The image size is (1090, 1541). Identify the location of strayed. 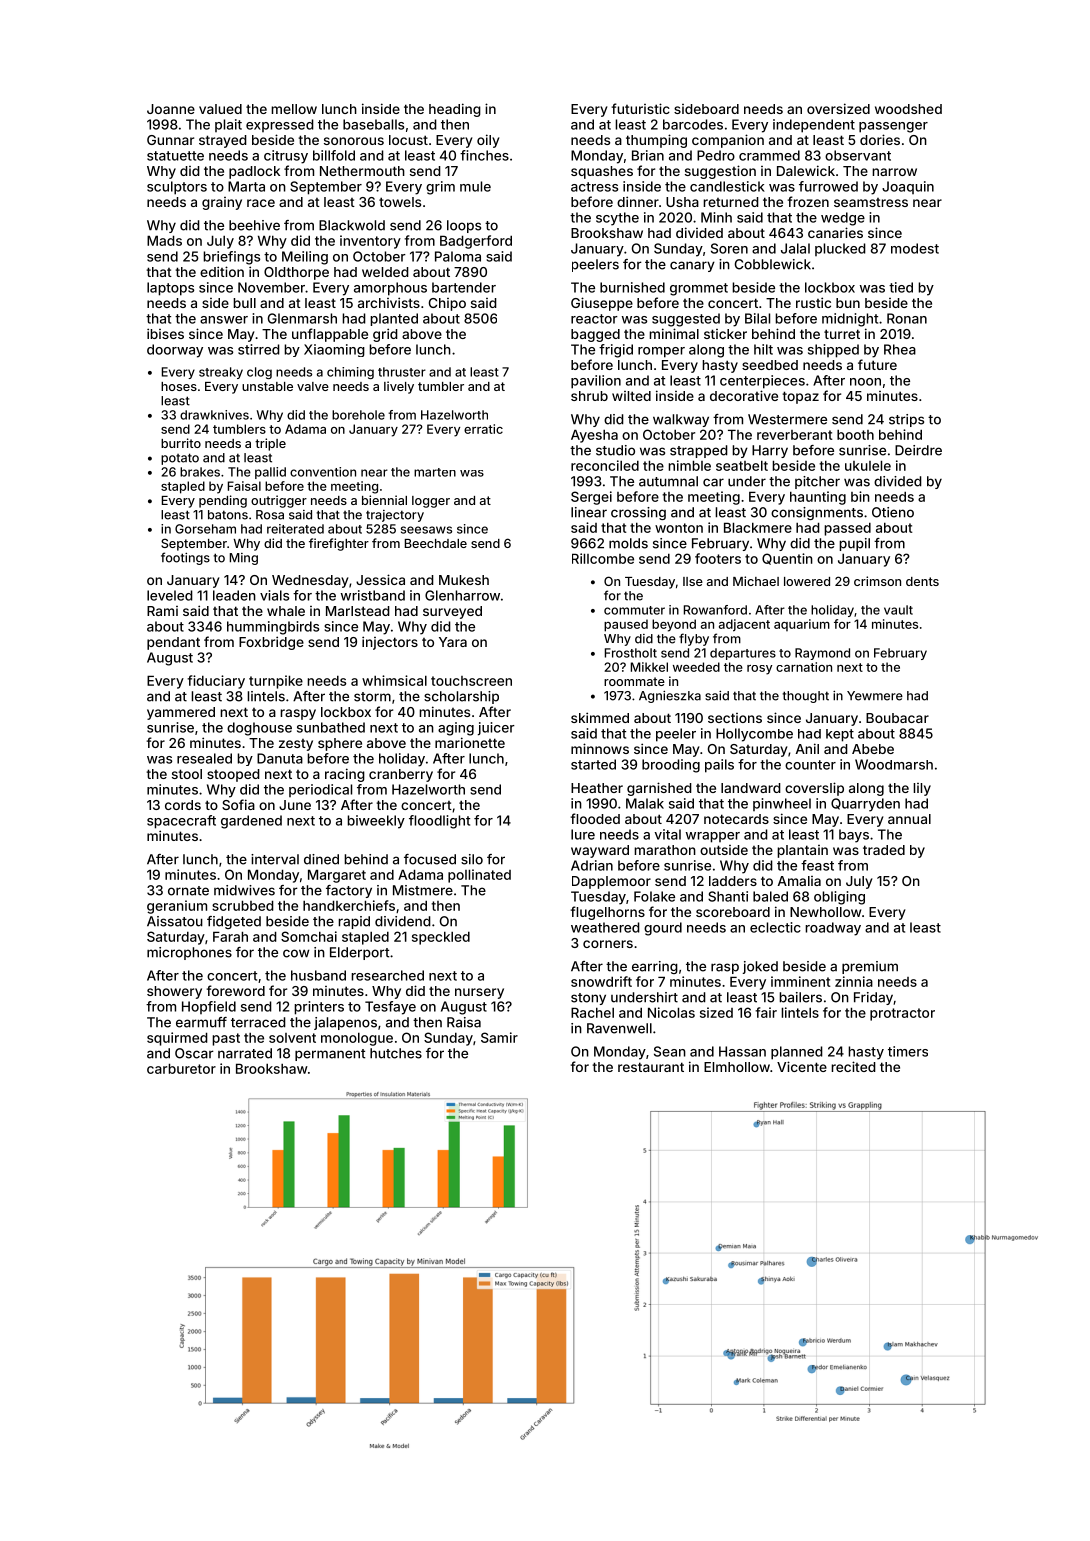
(223, 141).
